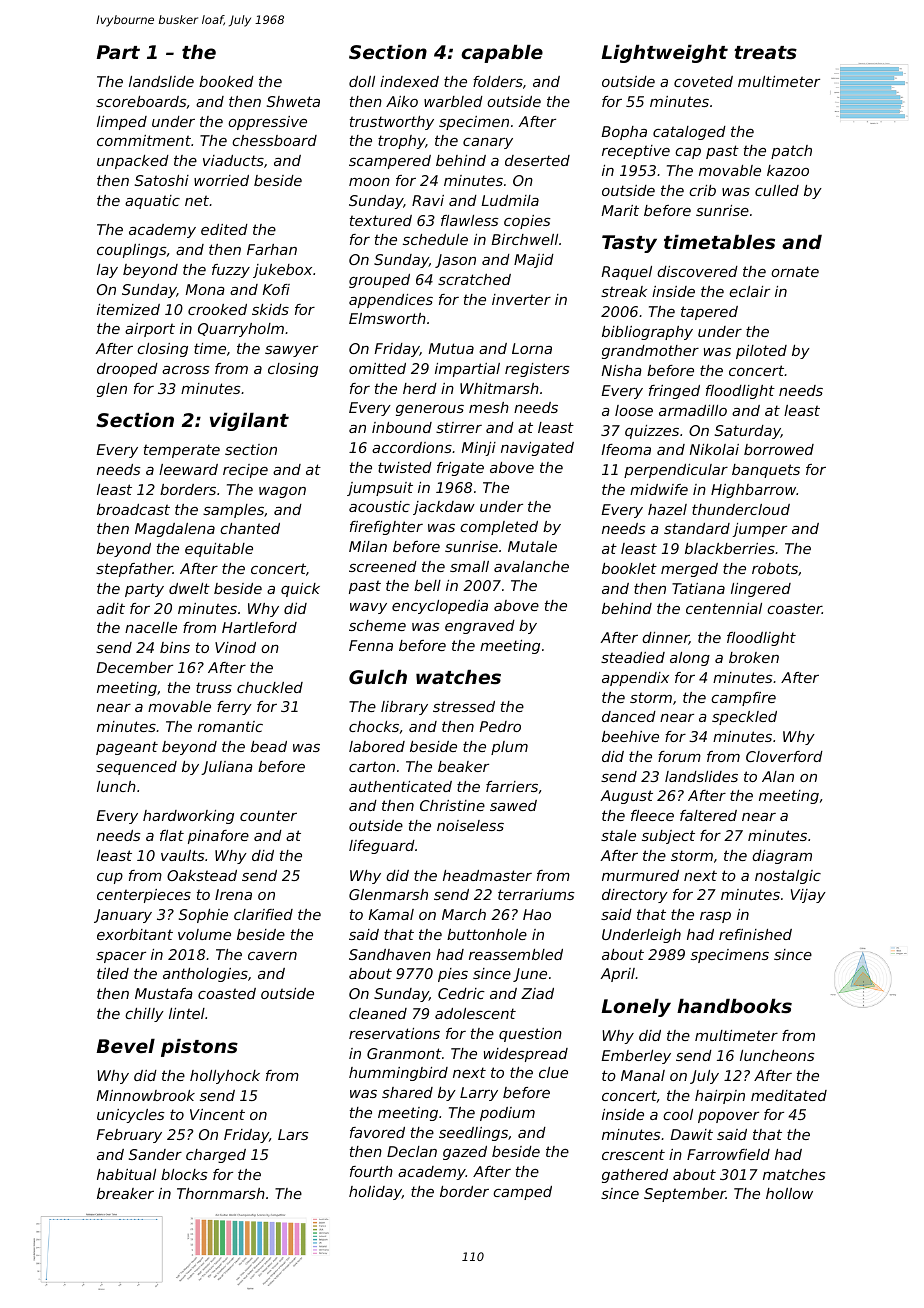 This image has width=924, height=1308. What do you see at coordinates (387, 318) in the image?
I see `Elmsworth` at bounding box center [387, 318].
